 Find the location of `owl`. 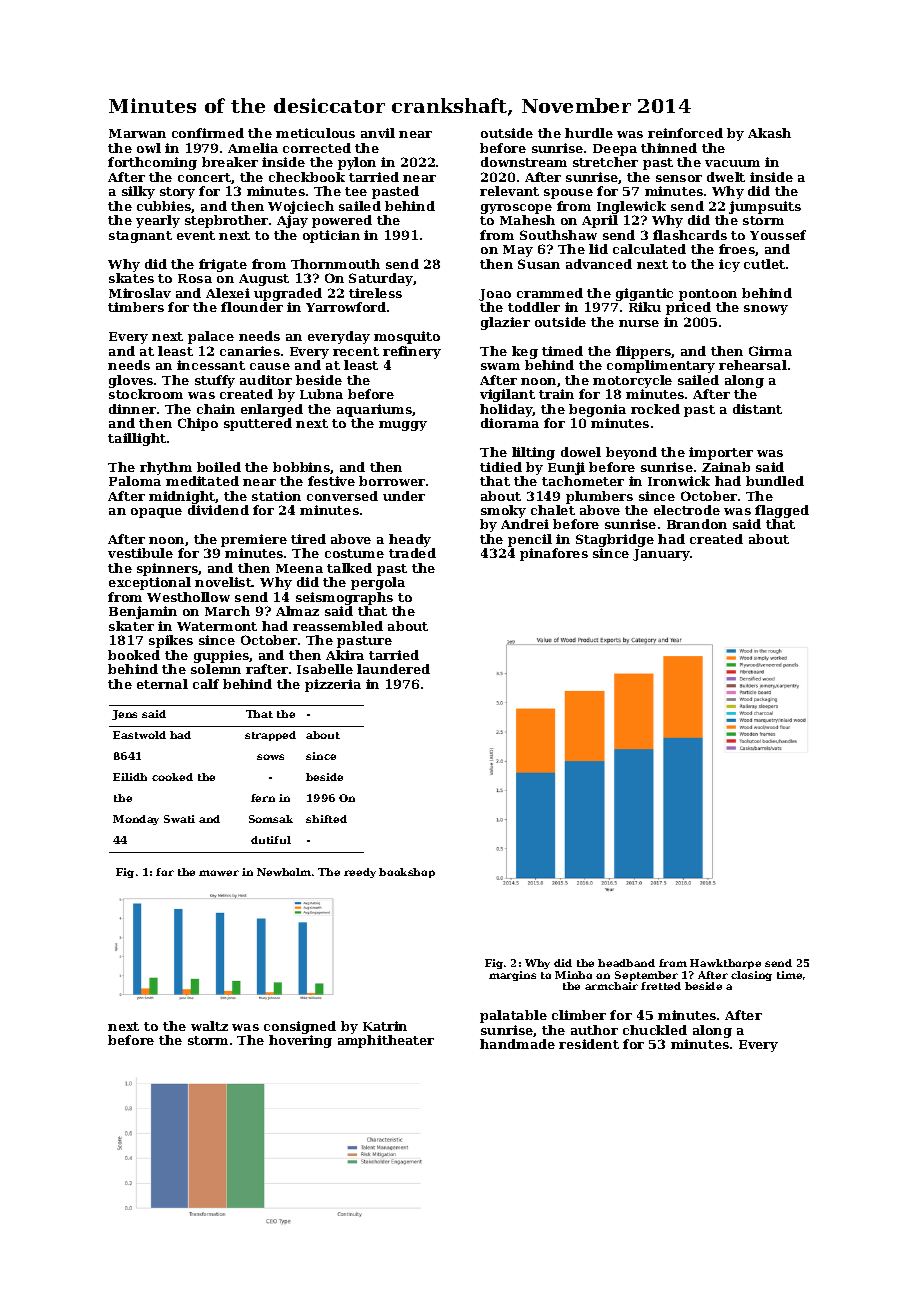

owl is located at coordinates (149, 148).
